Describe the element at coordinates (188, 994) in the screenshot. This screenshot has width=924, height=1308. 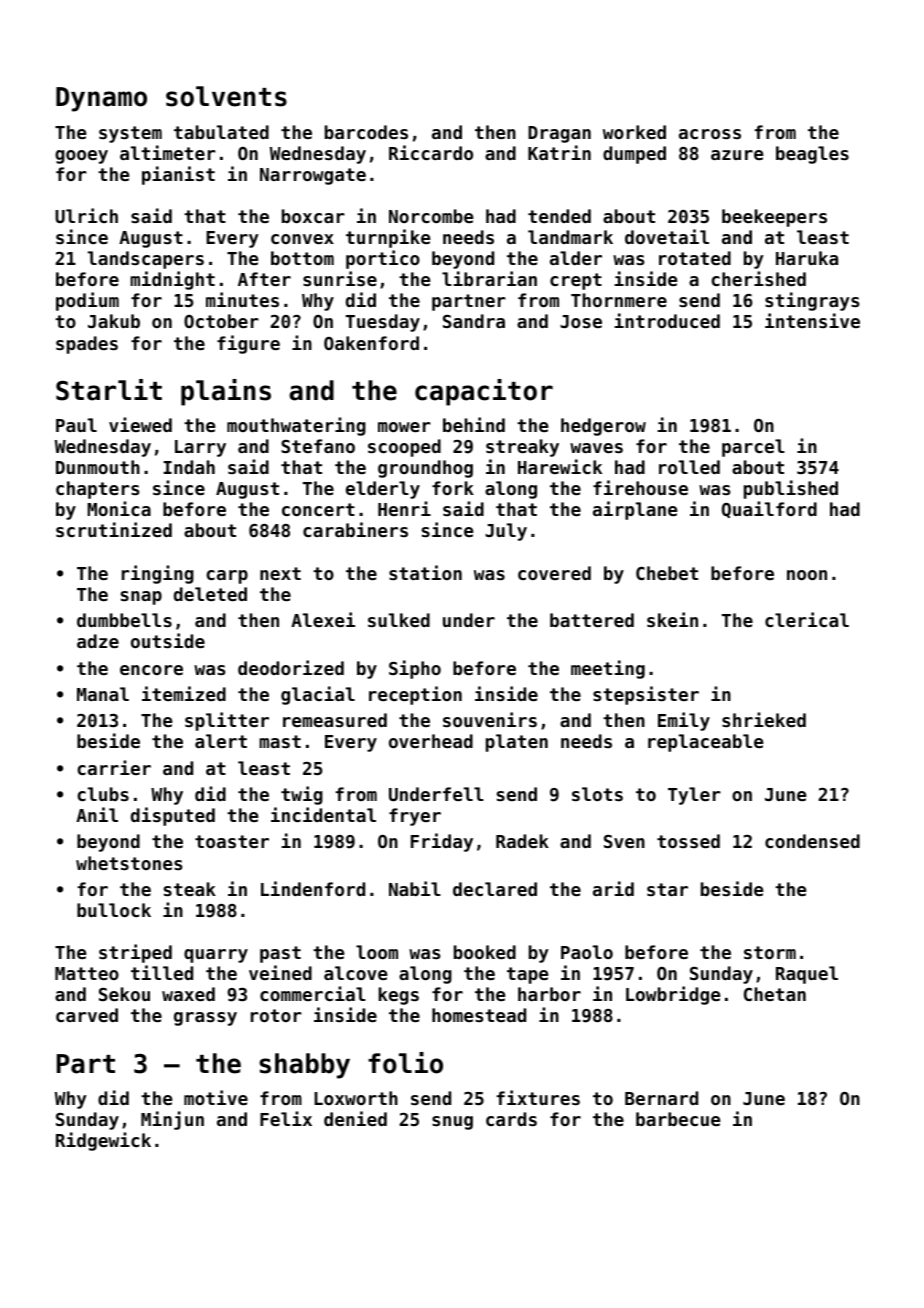
I see `waxed` at that location.
